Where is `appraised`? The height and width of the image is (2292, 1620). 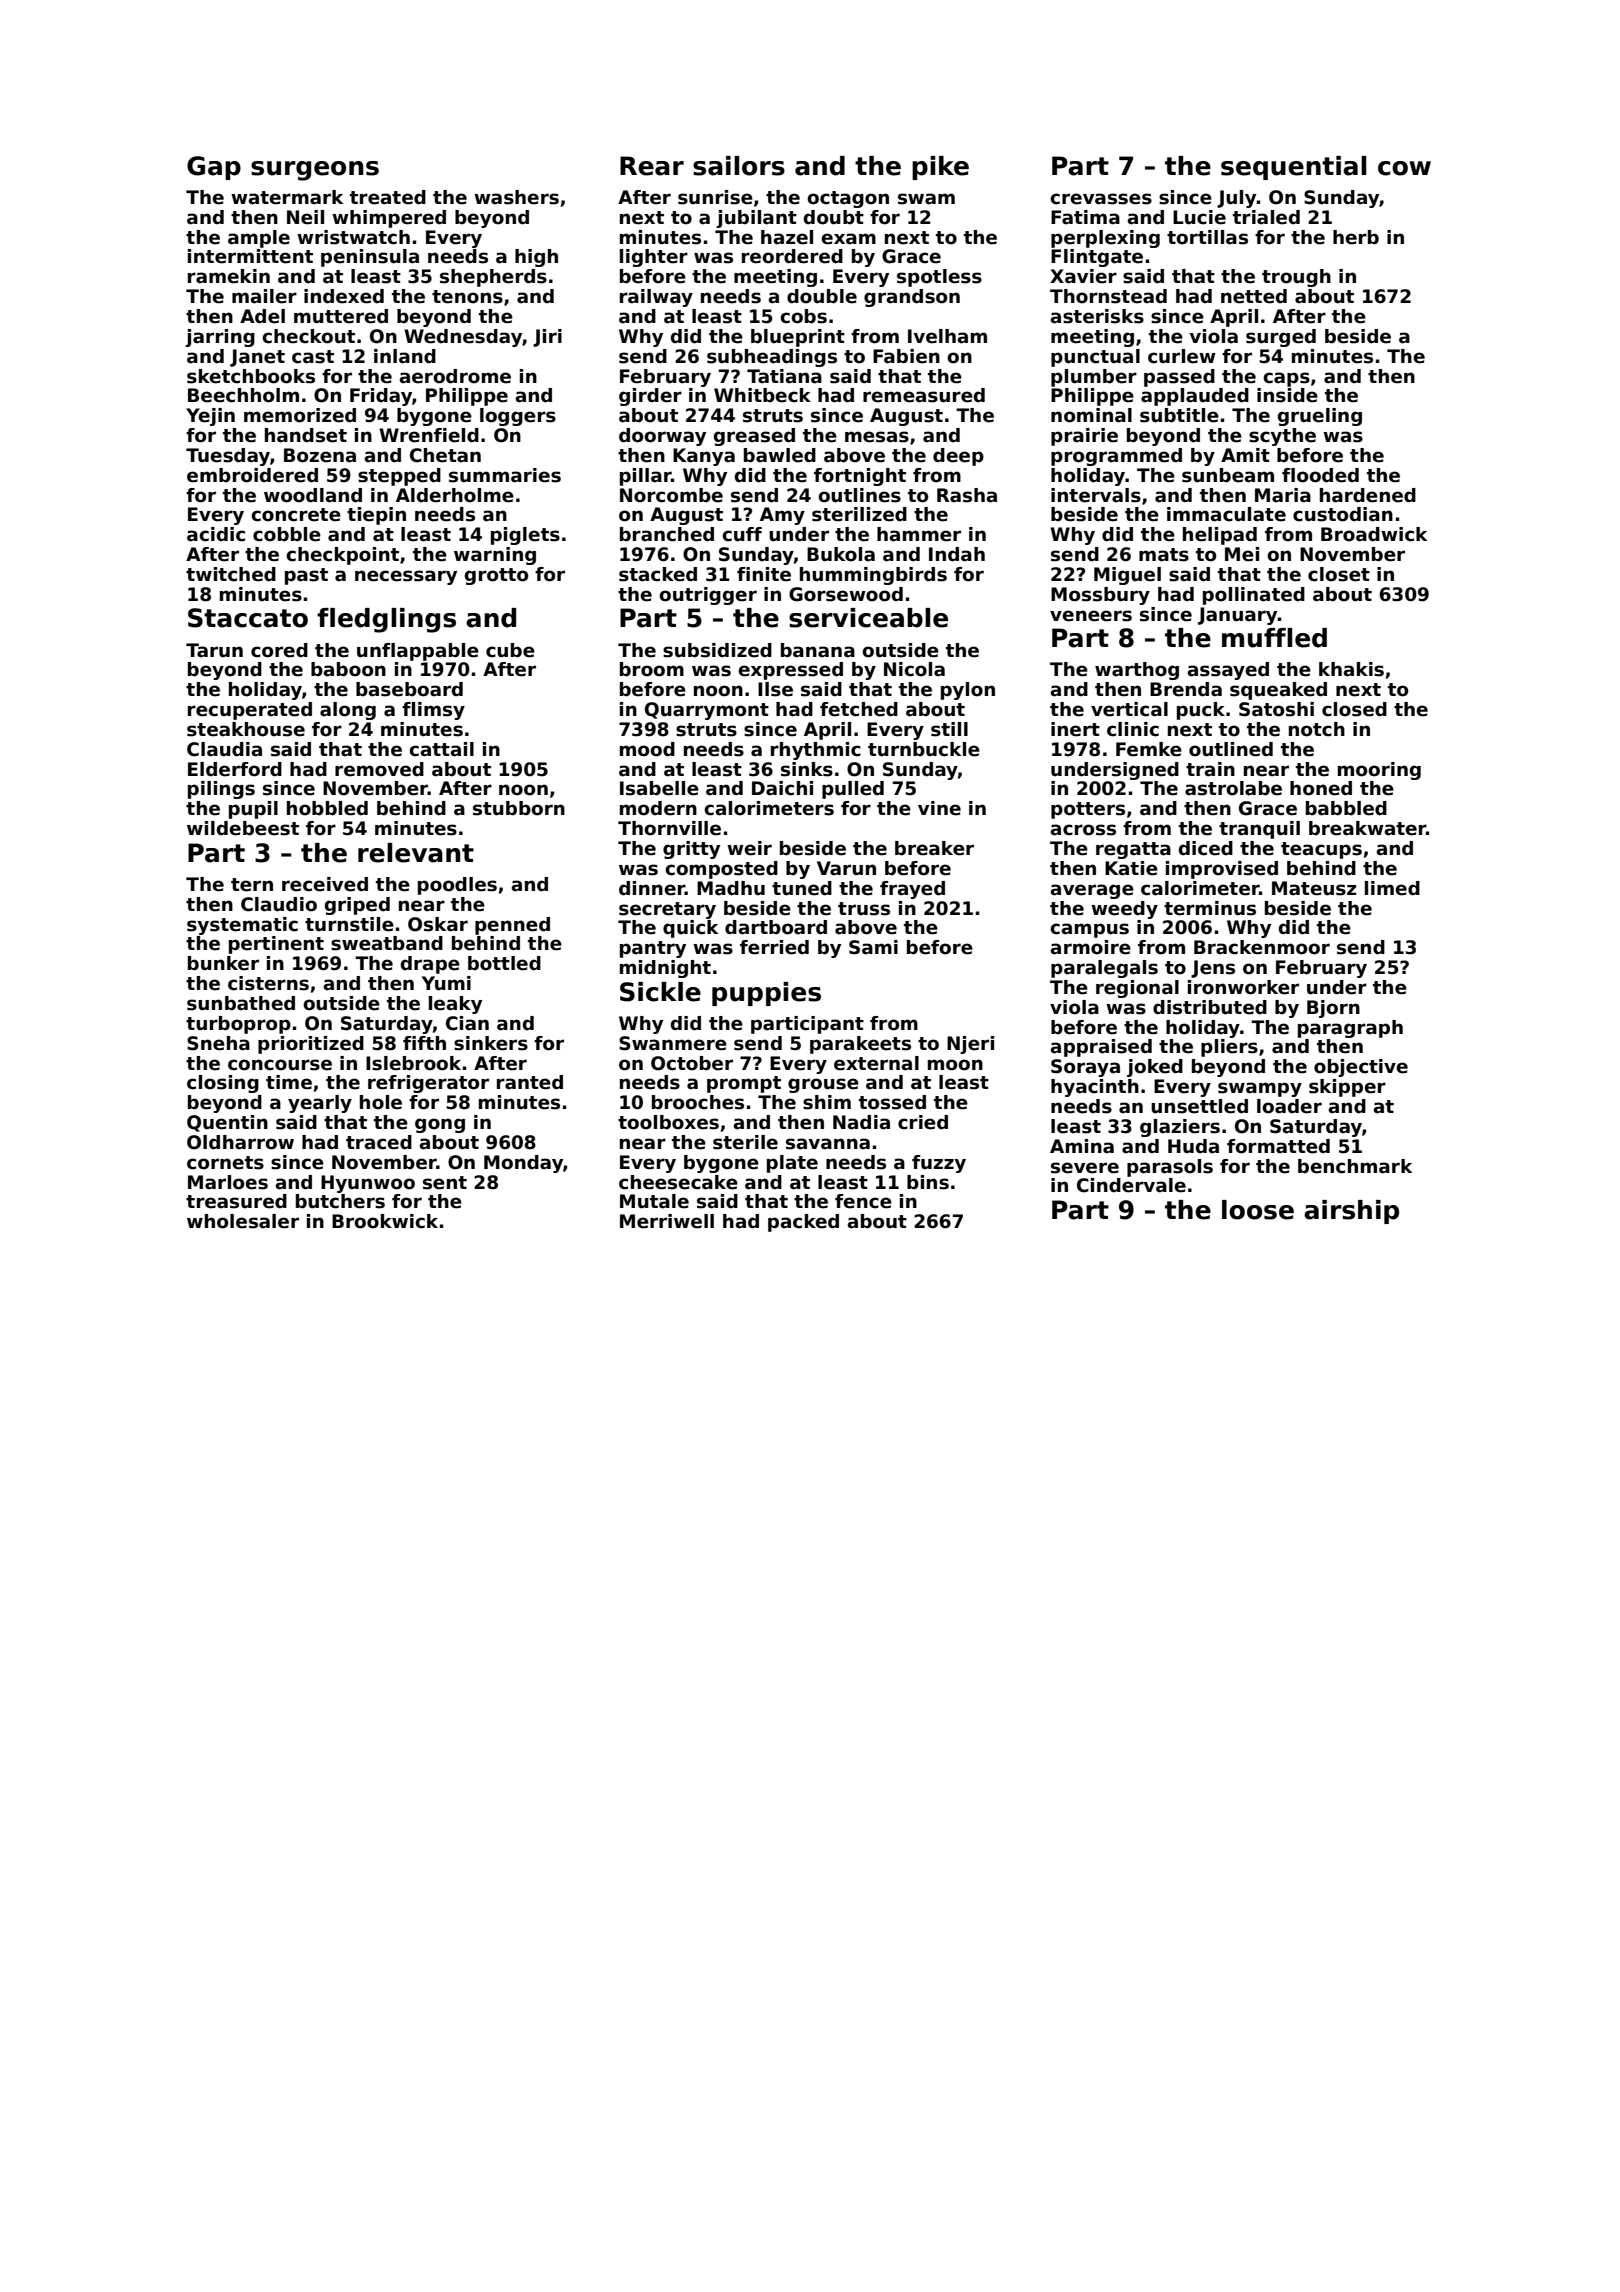 appraised is located at coordinates (1101, 1048).
